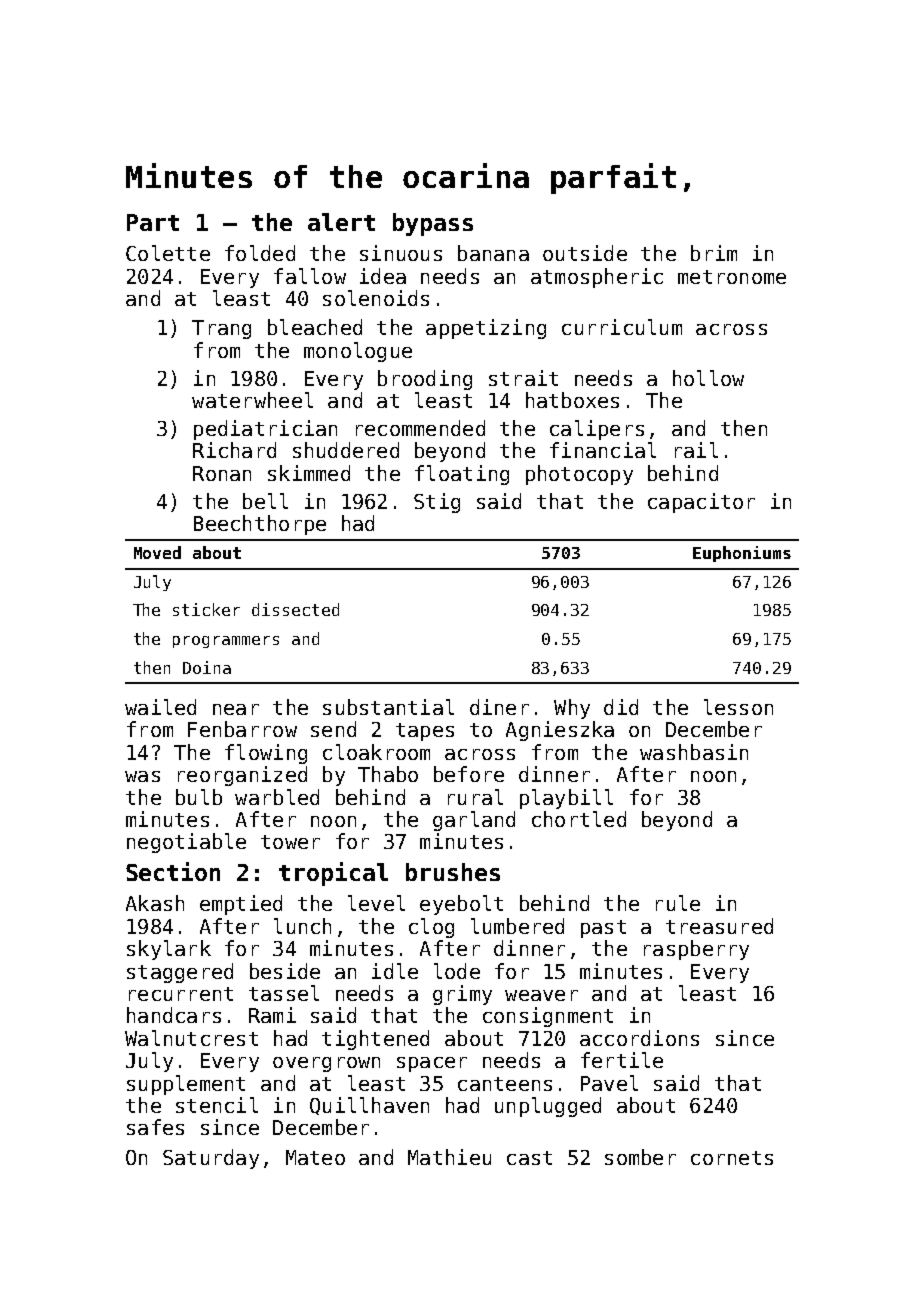 Image resolution: width=924 pixels, height=1311 pixels. I want to click on lesson, so click(738, 707).
